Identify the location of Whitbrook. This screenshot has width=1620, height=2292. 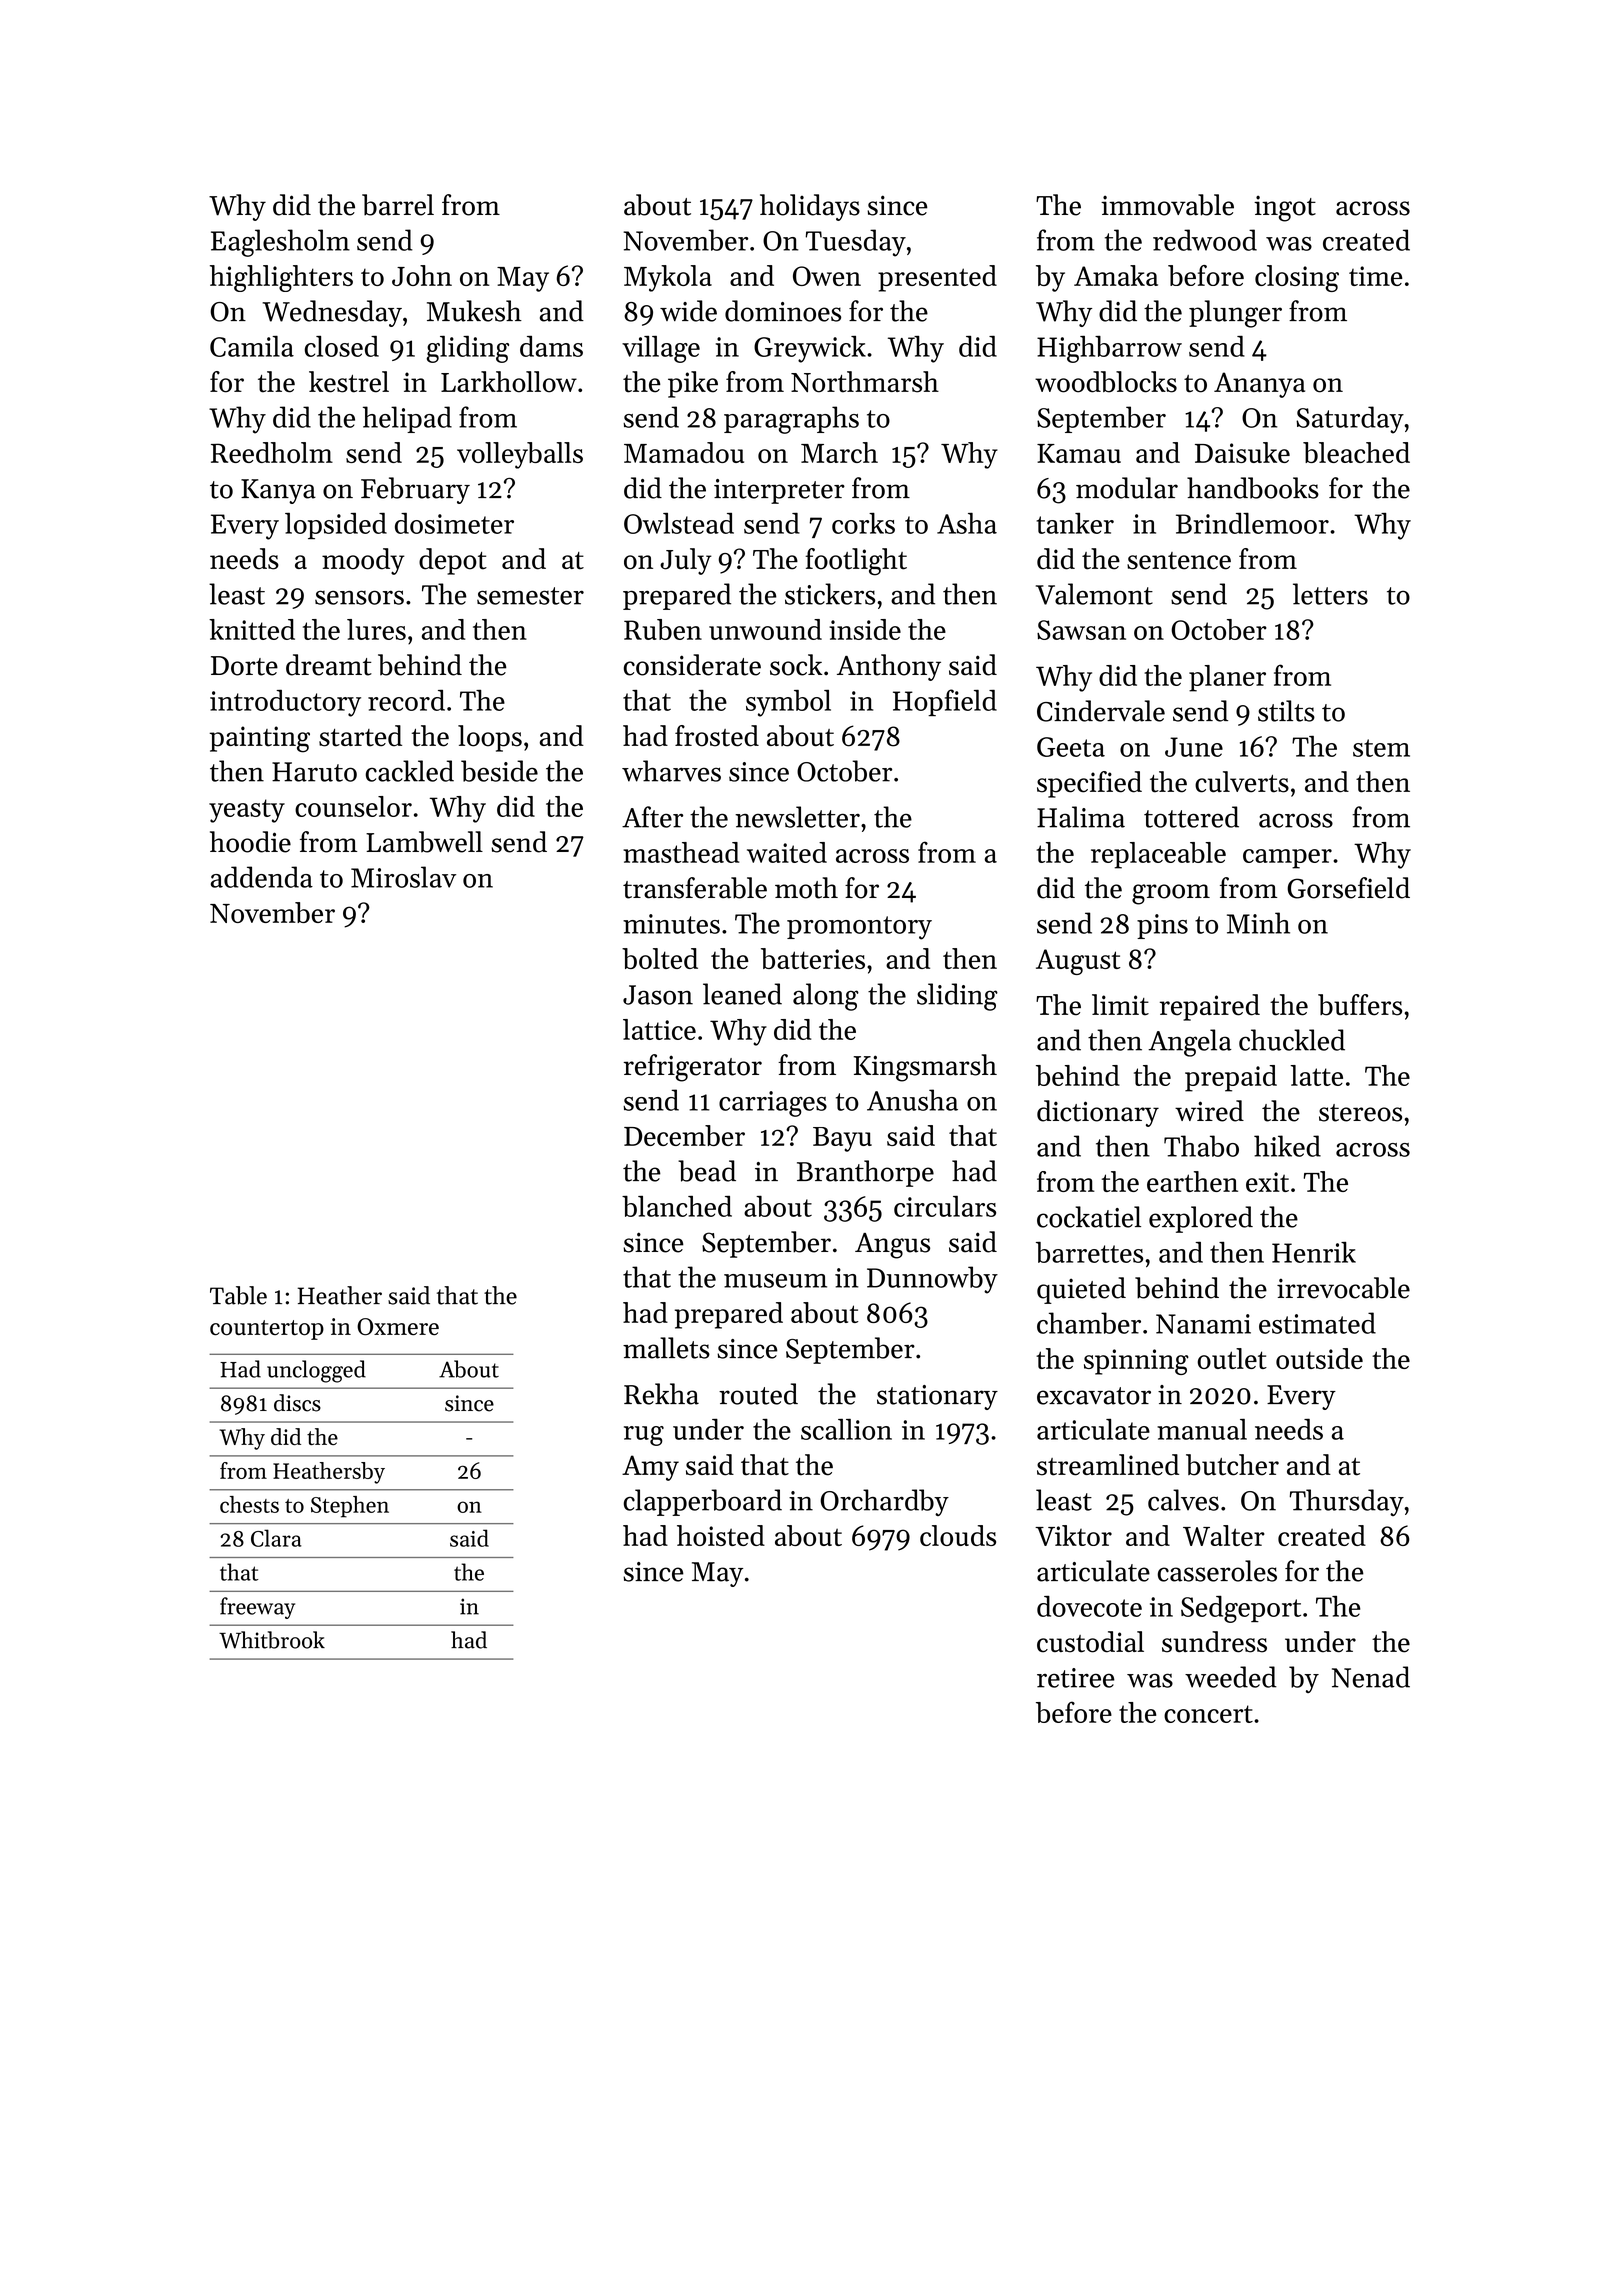
(272, 1640).
